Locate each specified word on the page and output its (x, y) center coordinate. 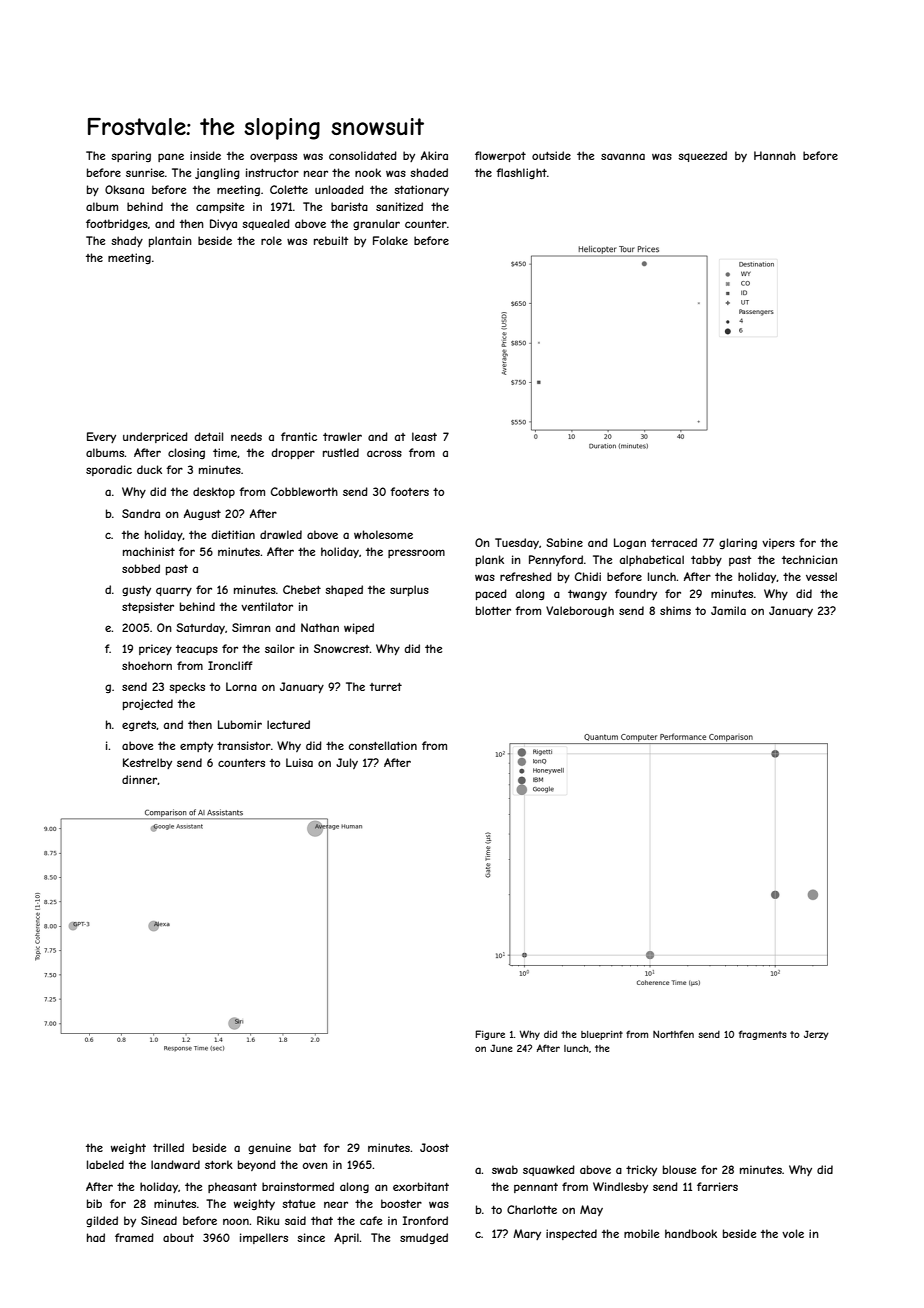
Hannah (775, 155)
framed (134, 1237)
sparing (131, 156)
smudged (424, 1238)
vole (793, 1233)
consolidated (363, 155)
